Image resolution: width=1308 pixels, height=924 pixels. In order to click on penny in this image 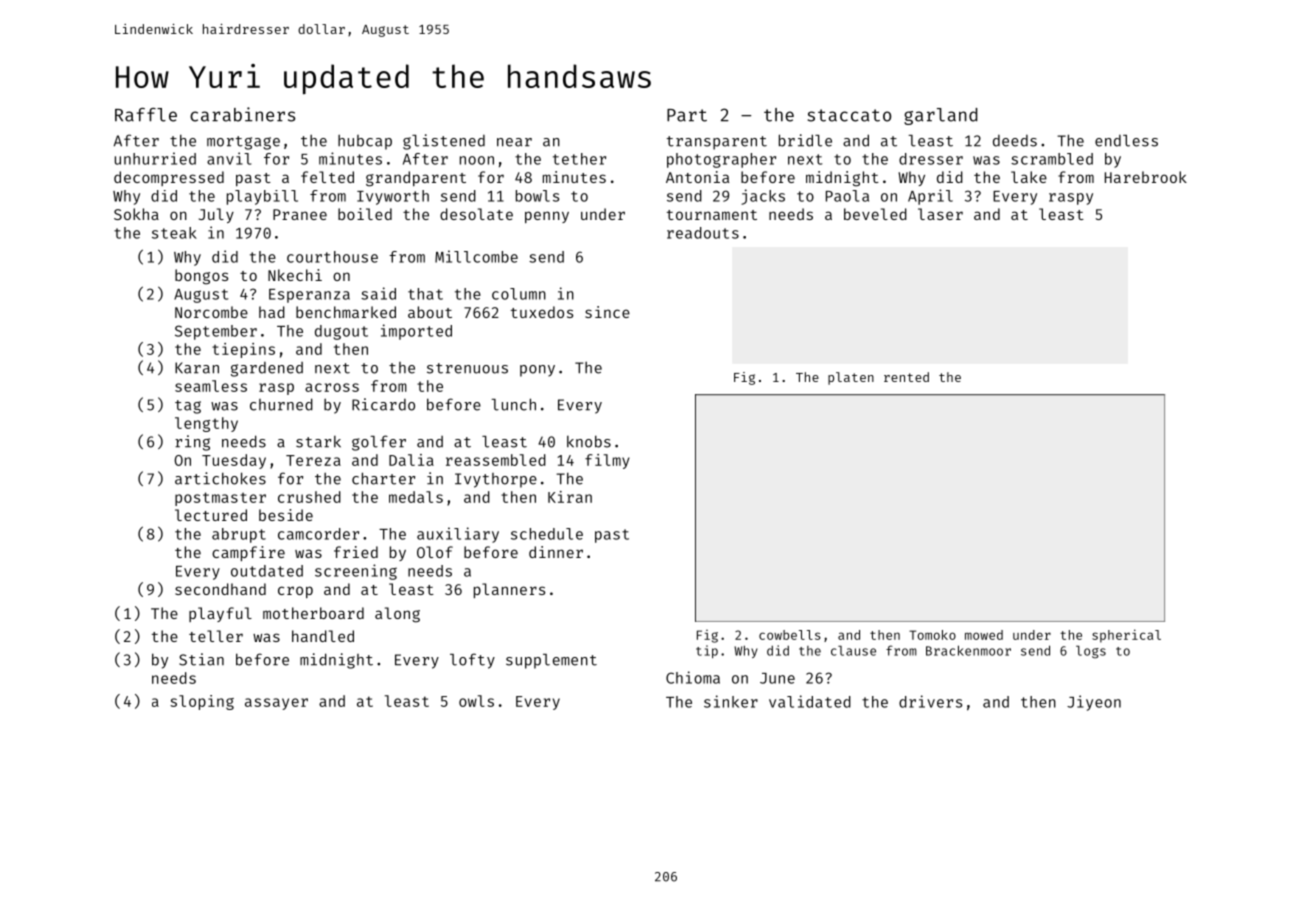, I will do `click(547, 217)`.
